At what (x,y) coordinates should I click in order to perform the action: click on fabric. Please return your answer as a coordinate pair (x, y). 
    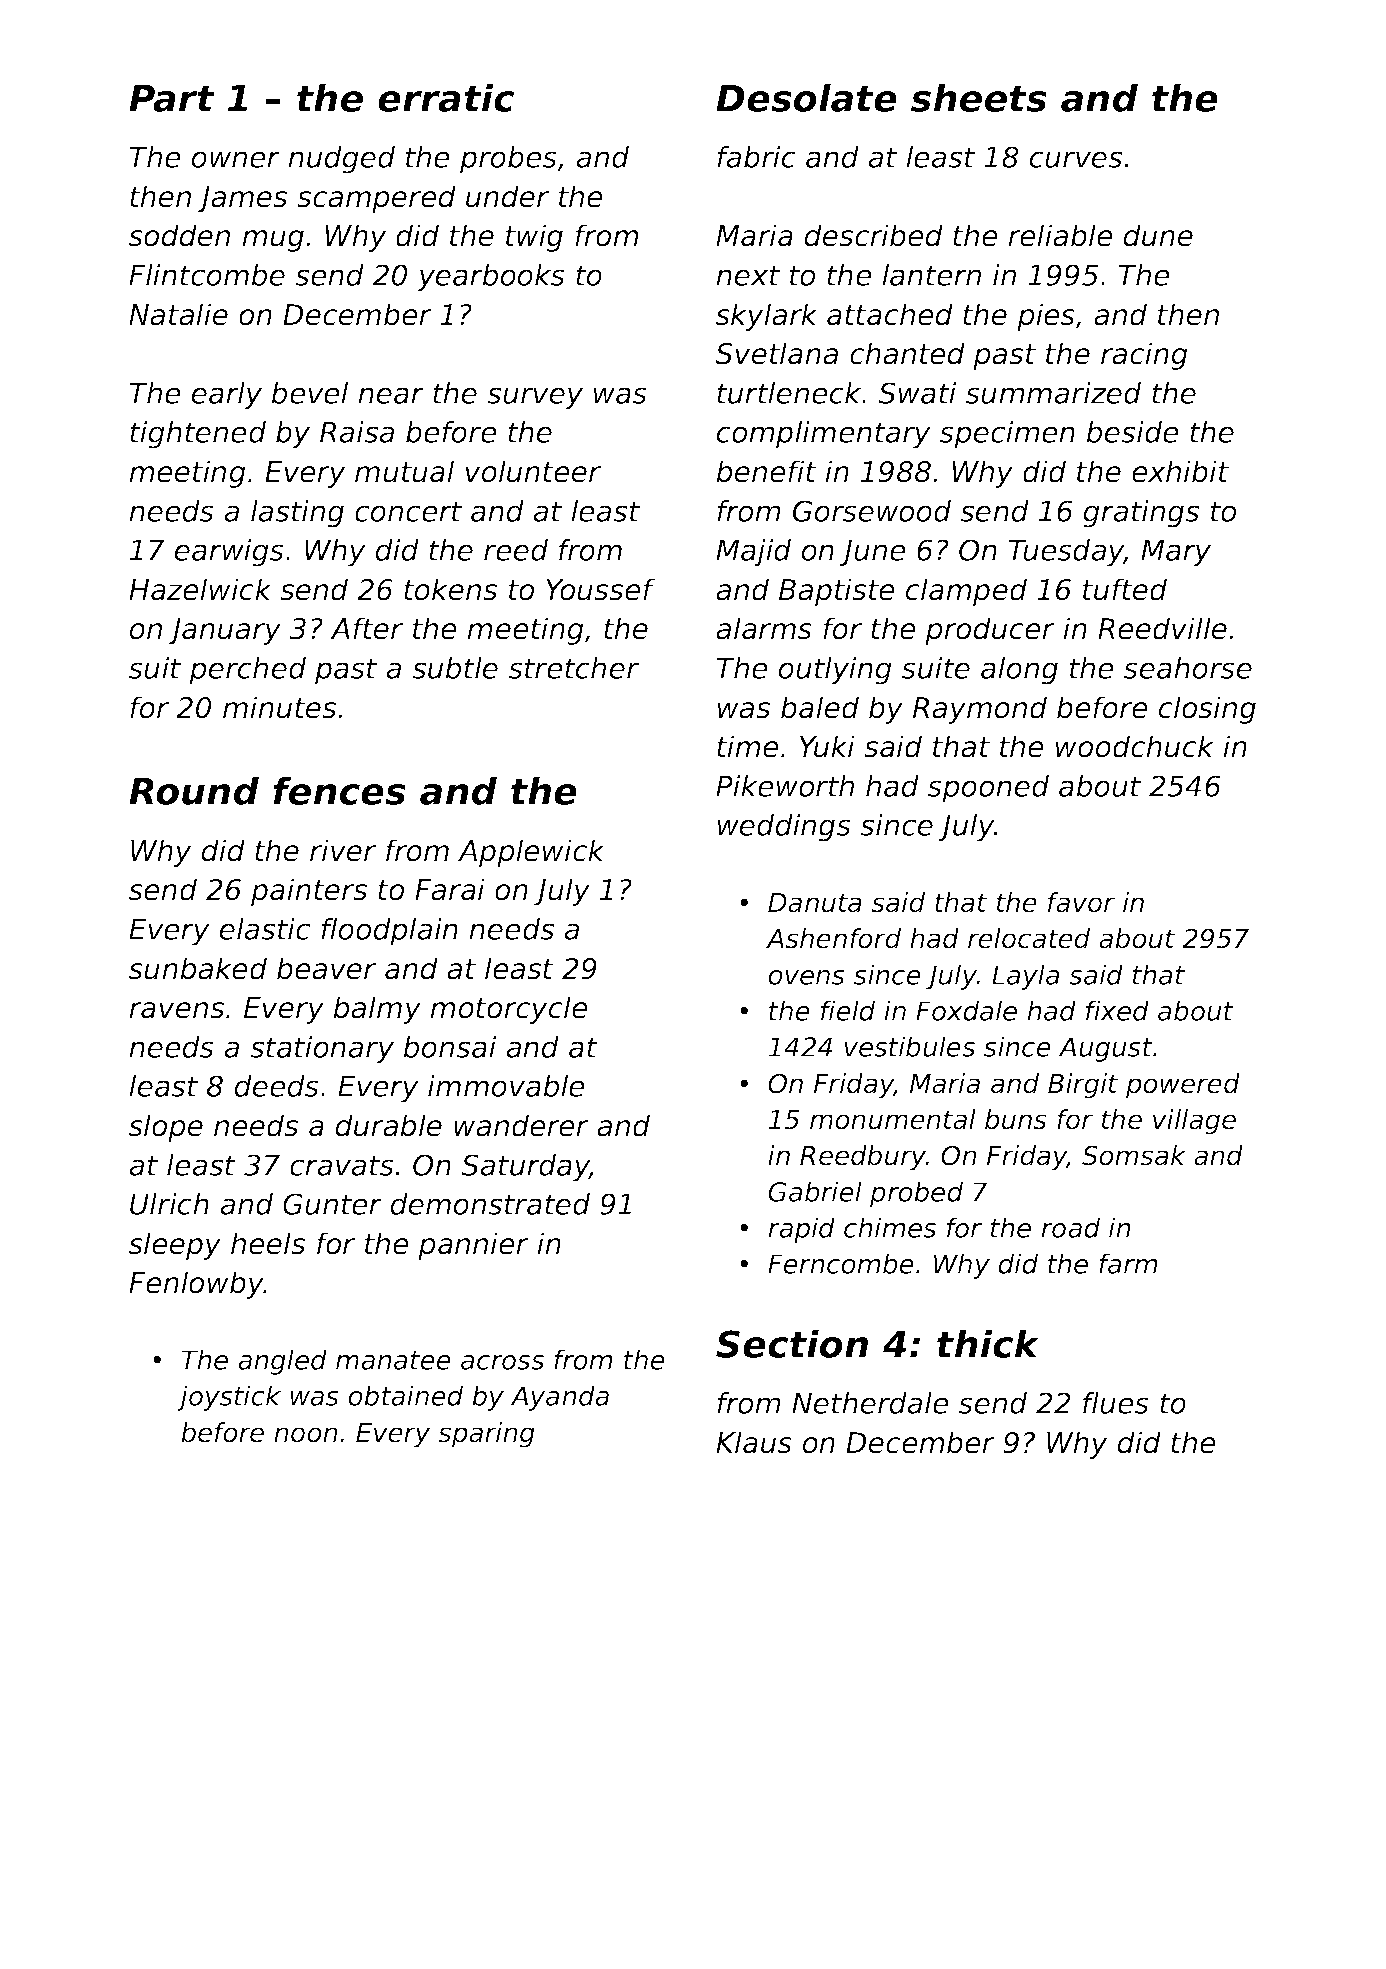
    Looking at the image, I should click on (756, 157).
